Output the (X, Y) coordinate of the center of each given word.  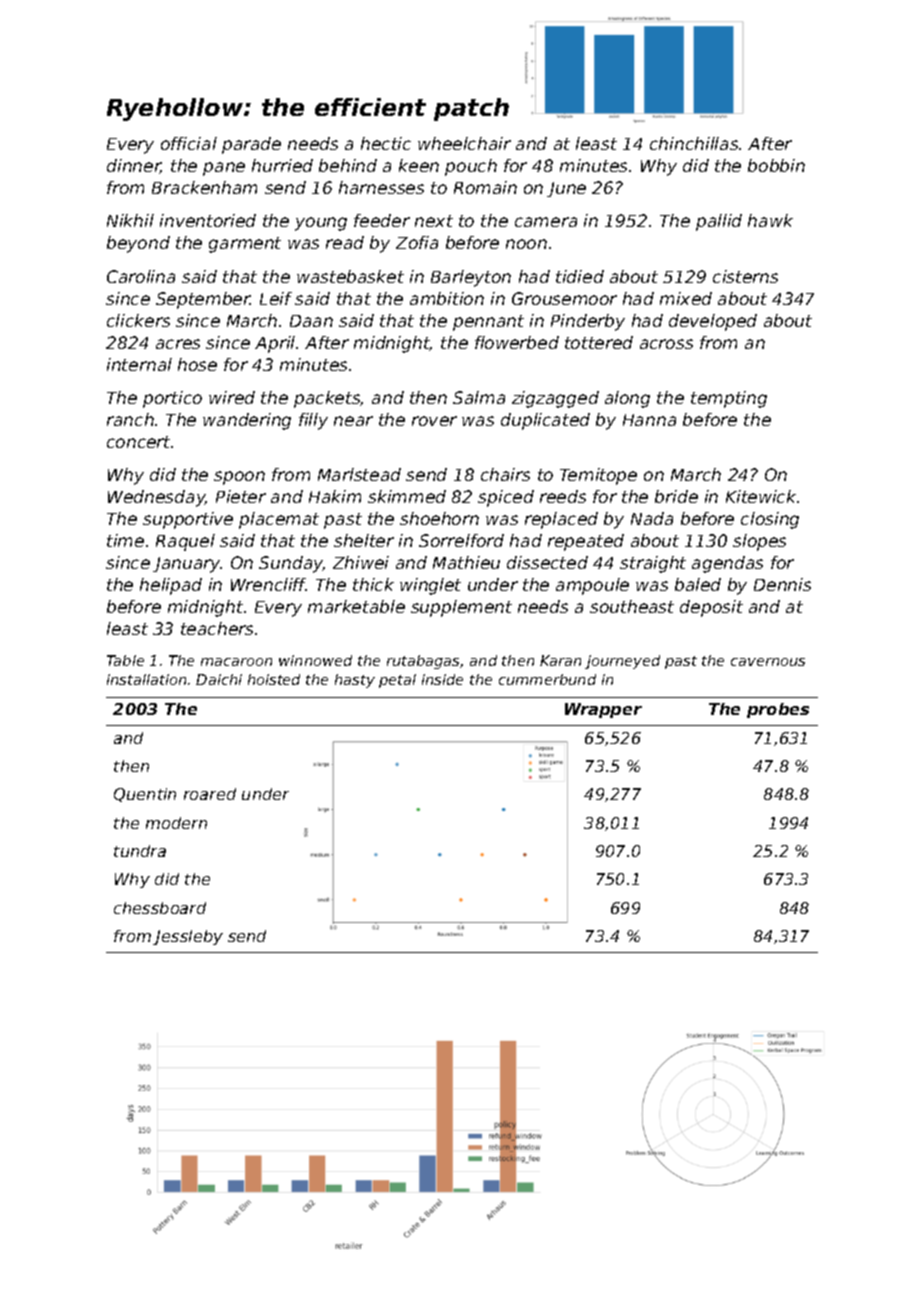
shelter (364, 540)
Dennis (782, 584)
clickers (138, 320)
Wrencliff (268, 584)
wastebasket (350, 276)
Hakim (335, 496)
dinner (134, 166)
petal (397, 681)
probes (778, 710)
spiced (506, 498)
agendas (727, 564)
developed (713, 322)
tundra (140, 851)
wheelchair (464, 143)
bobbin (776, 165)
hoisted (274, 679)
